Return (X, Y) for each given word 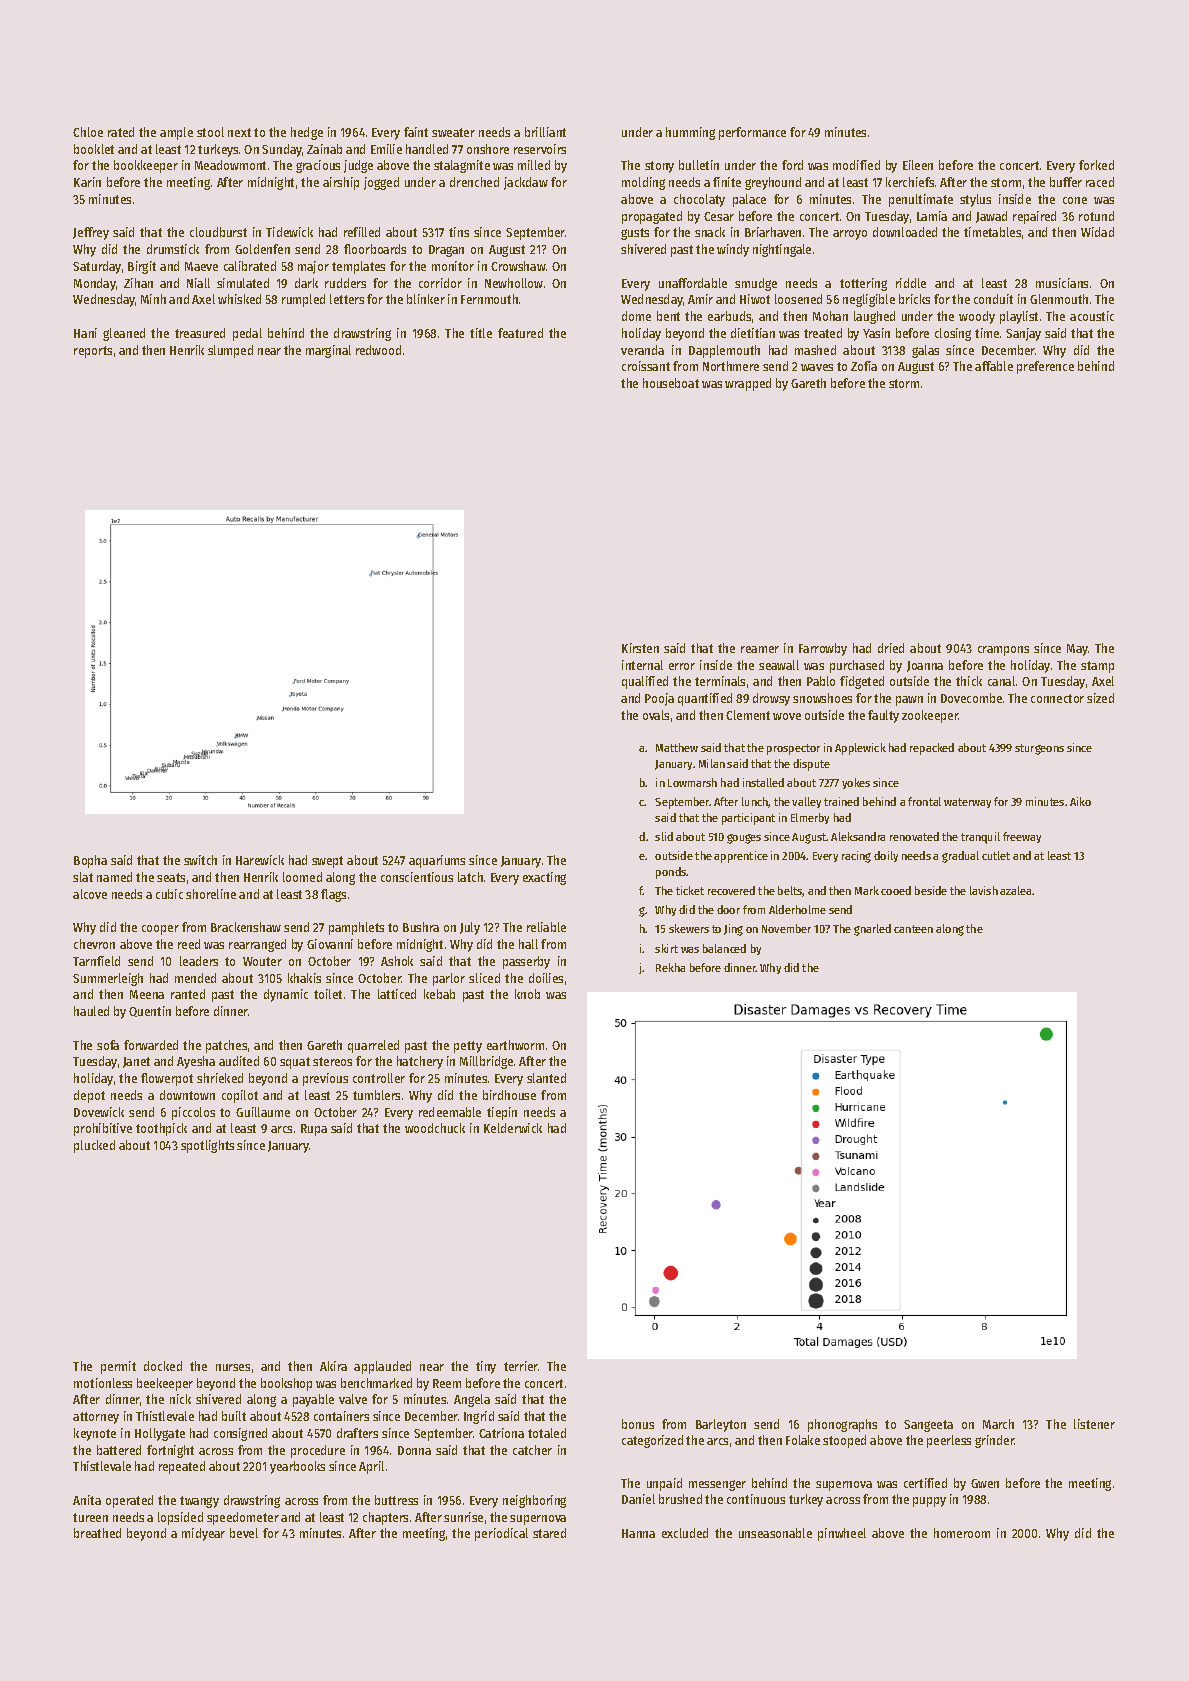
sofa (108, 1045)
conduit (993, 299)
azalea (1015, 890)
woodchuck (435, 1128)
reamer (760, 649)
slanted (546, 1078)
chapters (385, 1518)
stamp (1097, 667)
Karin (87, 182)
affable (994, 366)
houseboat (671, 383)
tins (459, 232)
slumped (230, 351)
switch (200, 860)
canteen (913, 929)
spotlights (207, 1146)
